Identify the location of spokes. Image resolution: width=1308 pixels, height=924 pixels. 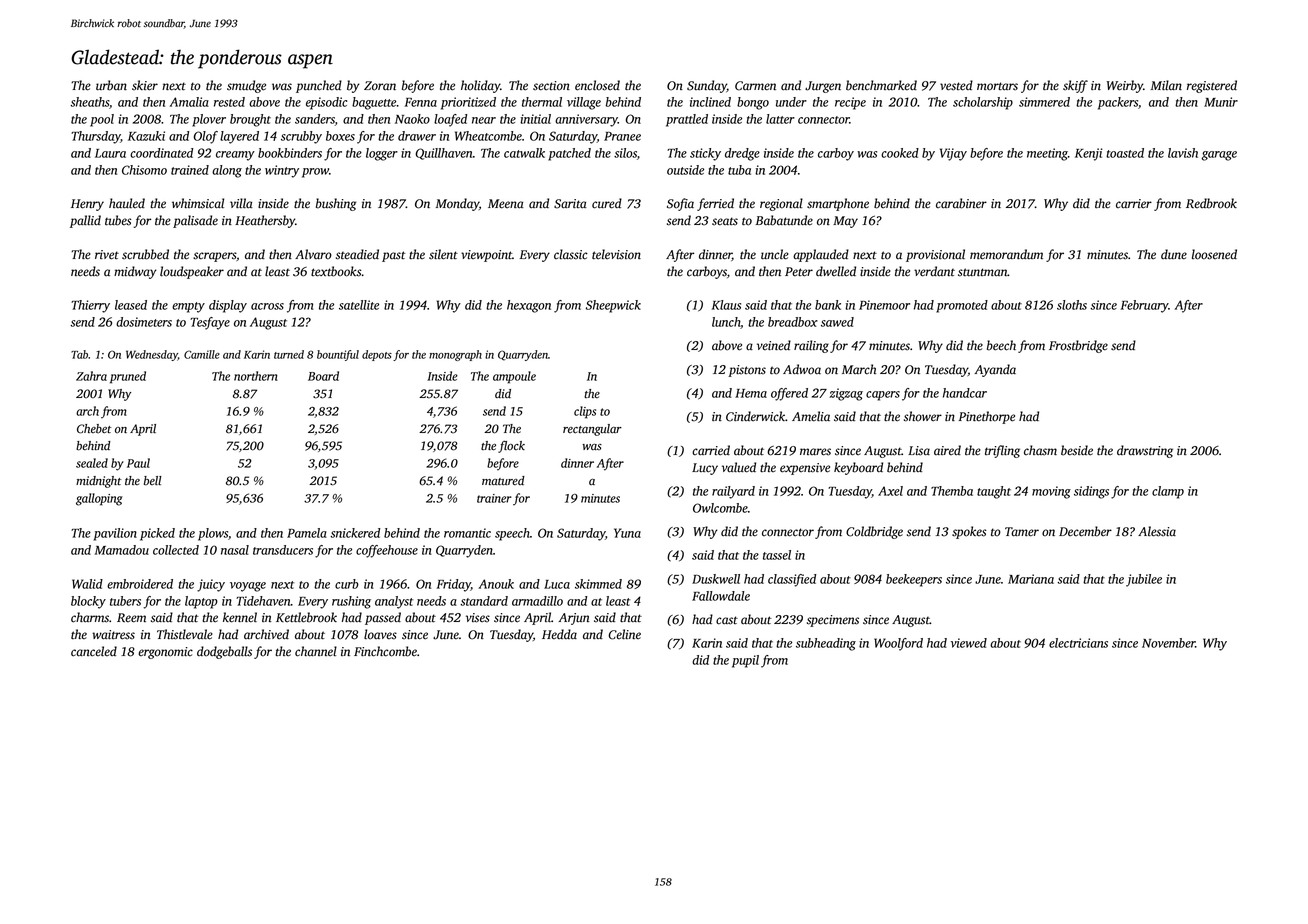
(969, 532).
